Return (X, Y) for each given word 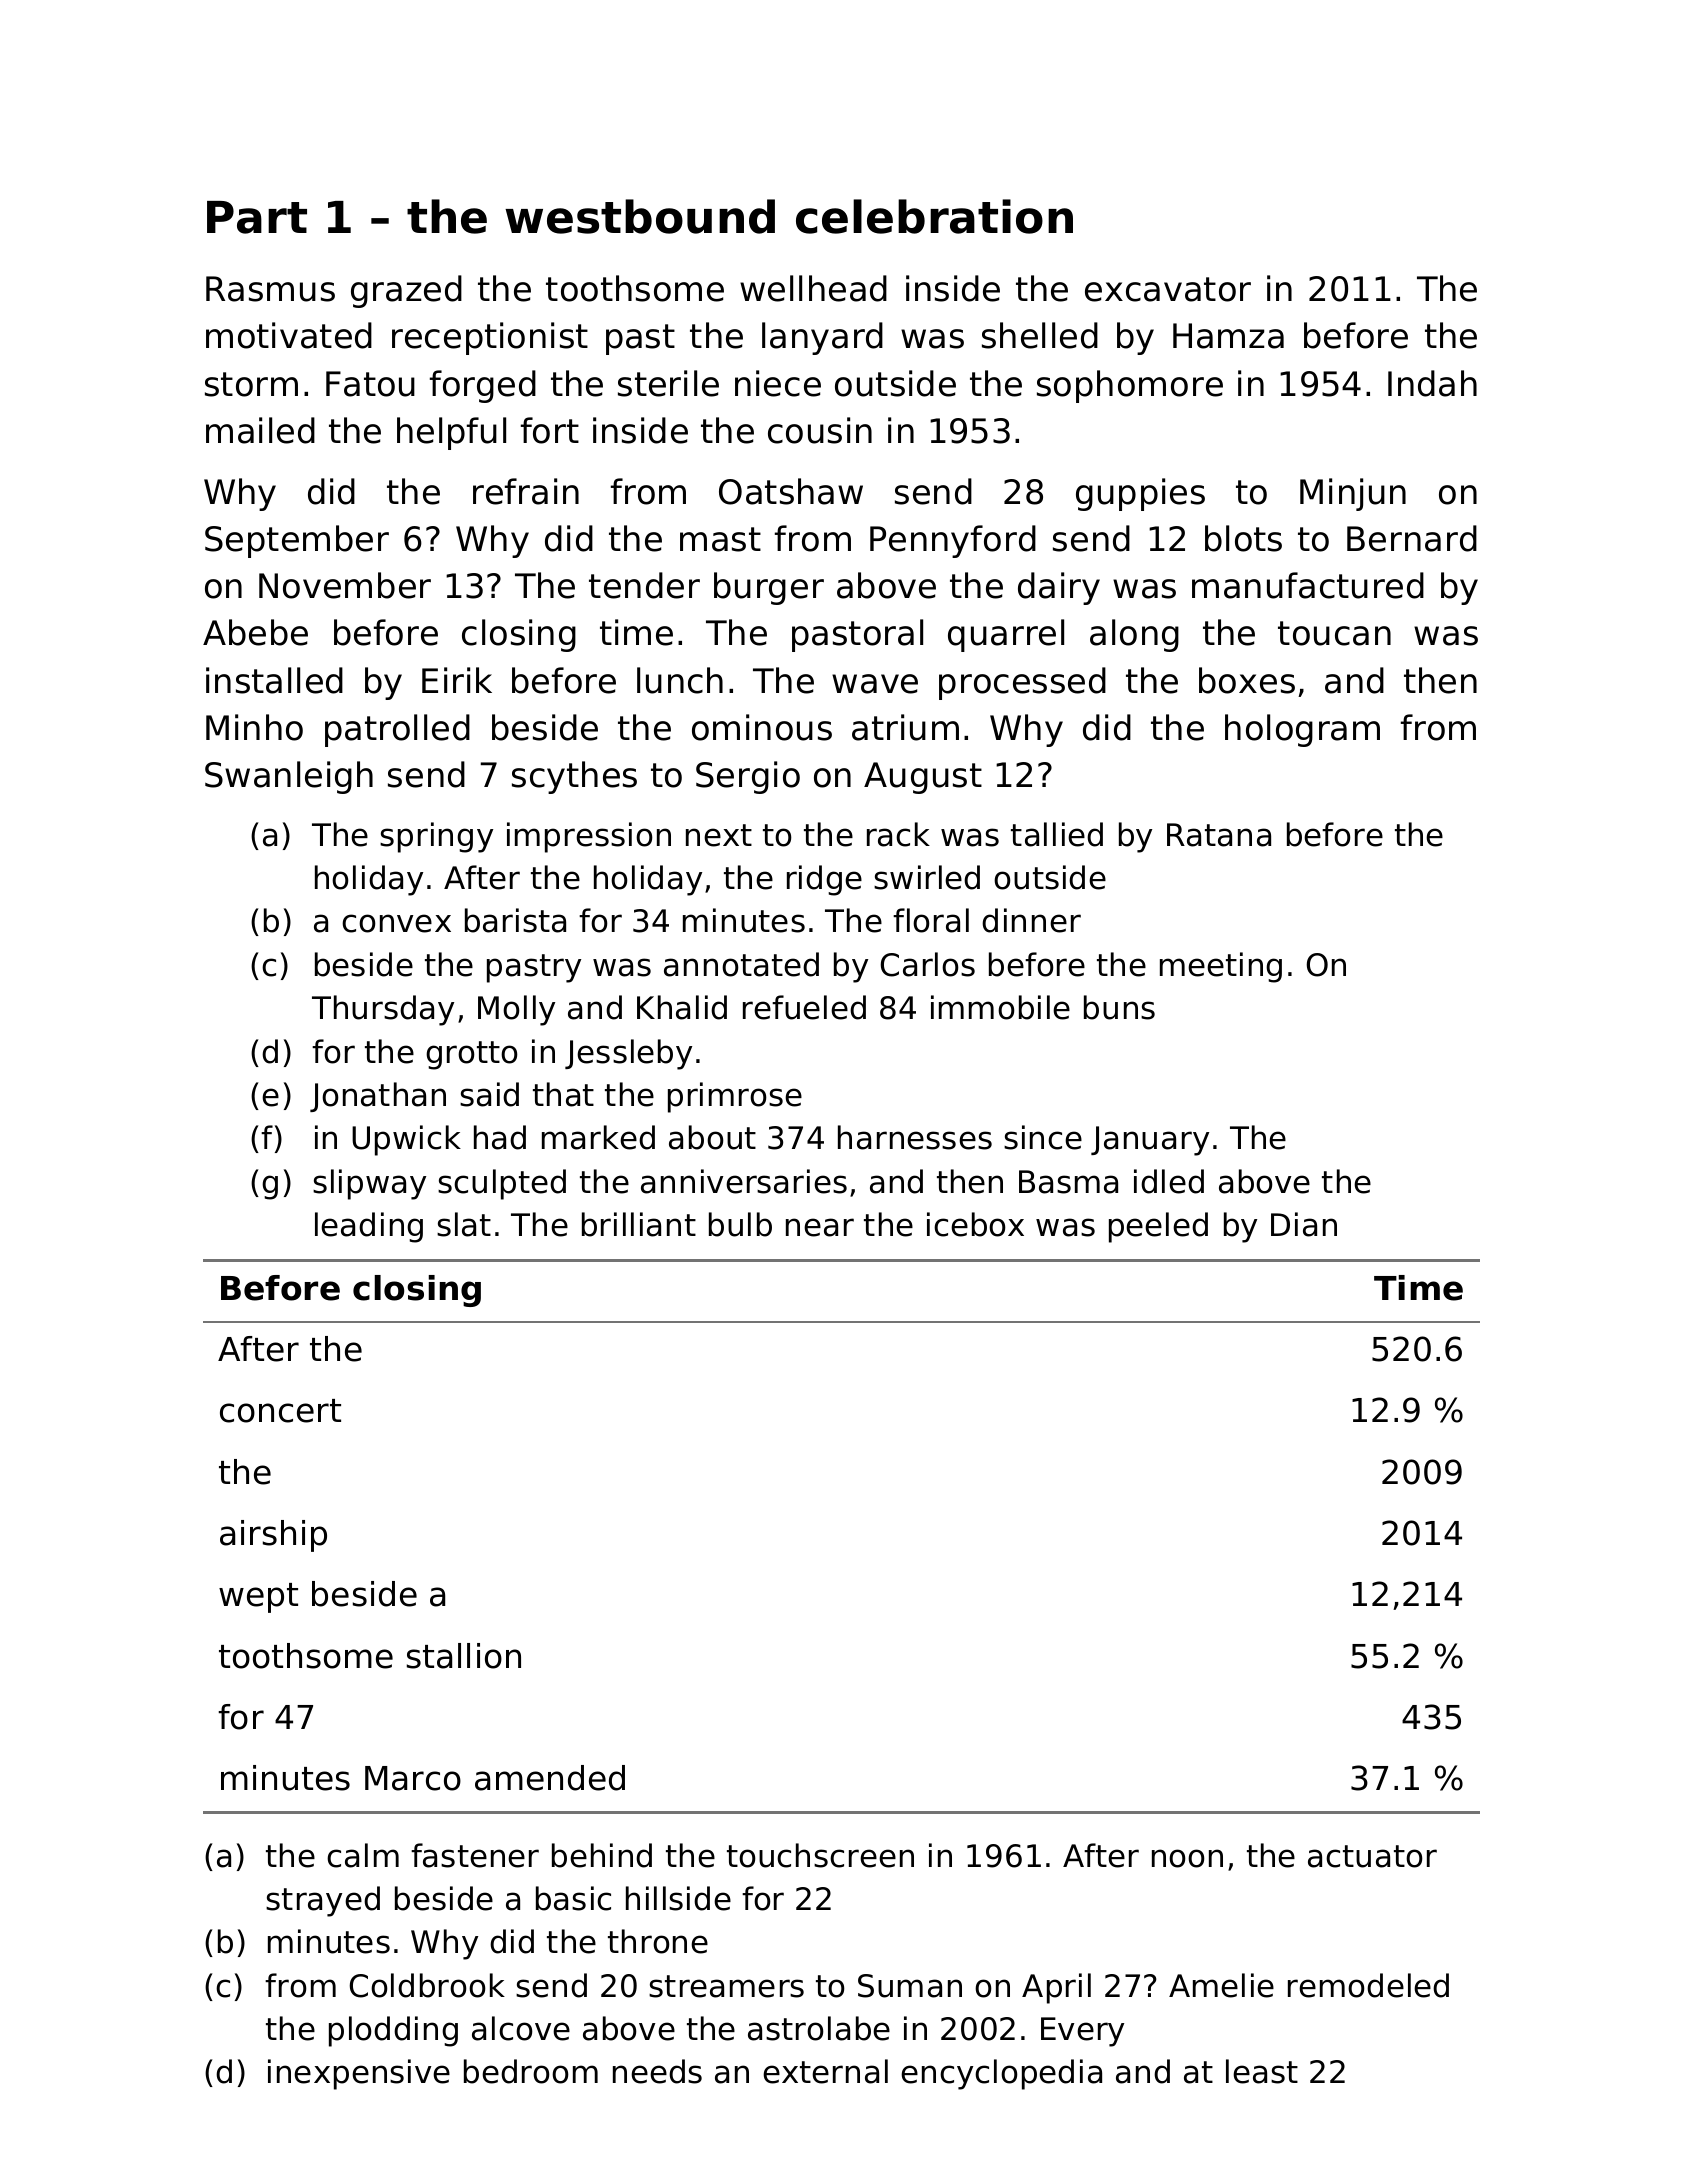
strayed (323, 1901)
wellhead (813, 288)
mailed (260, 430)
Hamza (1228, 336)
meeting (1221, 967)
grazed (406, 291)
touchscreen (820, 1855)
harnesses (915, 1137)
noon (1187, 1858)
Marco (413, 1778)
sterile (668, 383)
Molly (516, 1010)
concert (280, 1411)
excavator (1168, 289)
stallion (464, 1656)
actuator (1372, 1856)
